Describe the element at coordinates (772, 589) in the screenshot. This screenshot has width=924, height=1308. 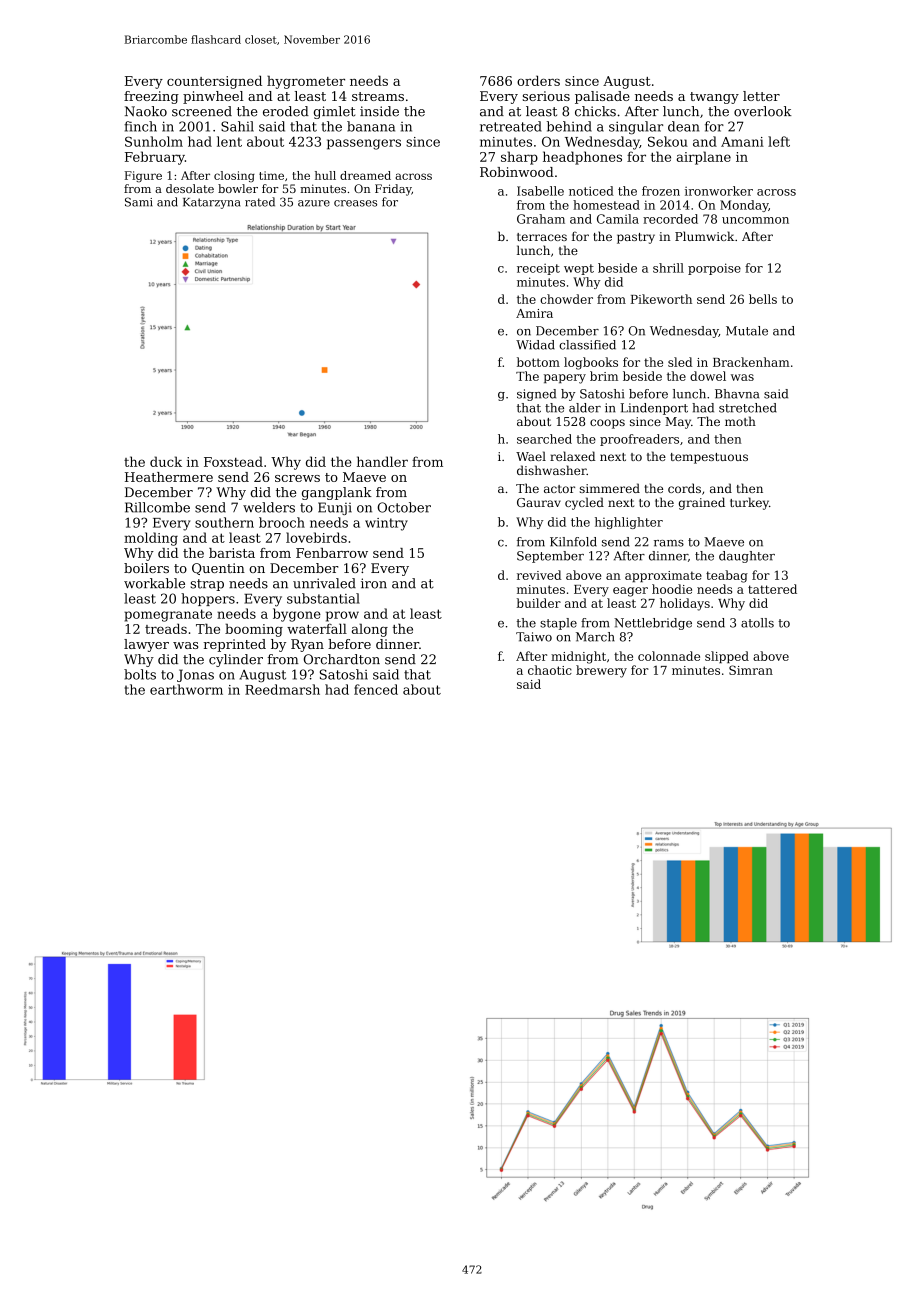
I see `tattered` at that location.
